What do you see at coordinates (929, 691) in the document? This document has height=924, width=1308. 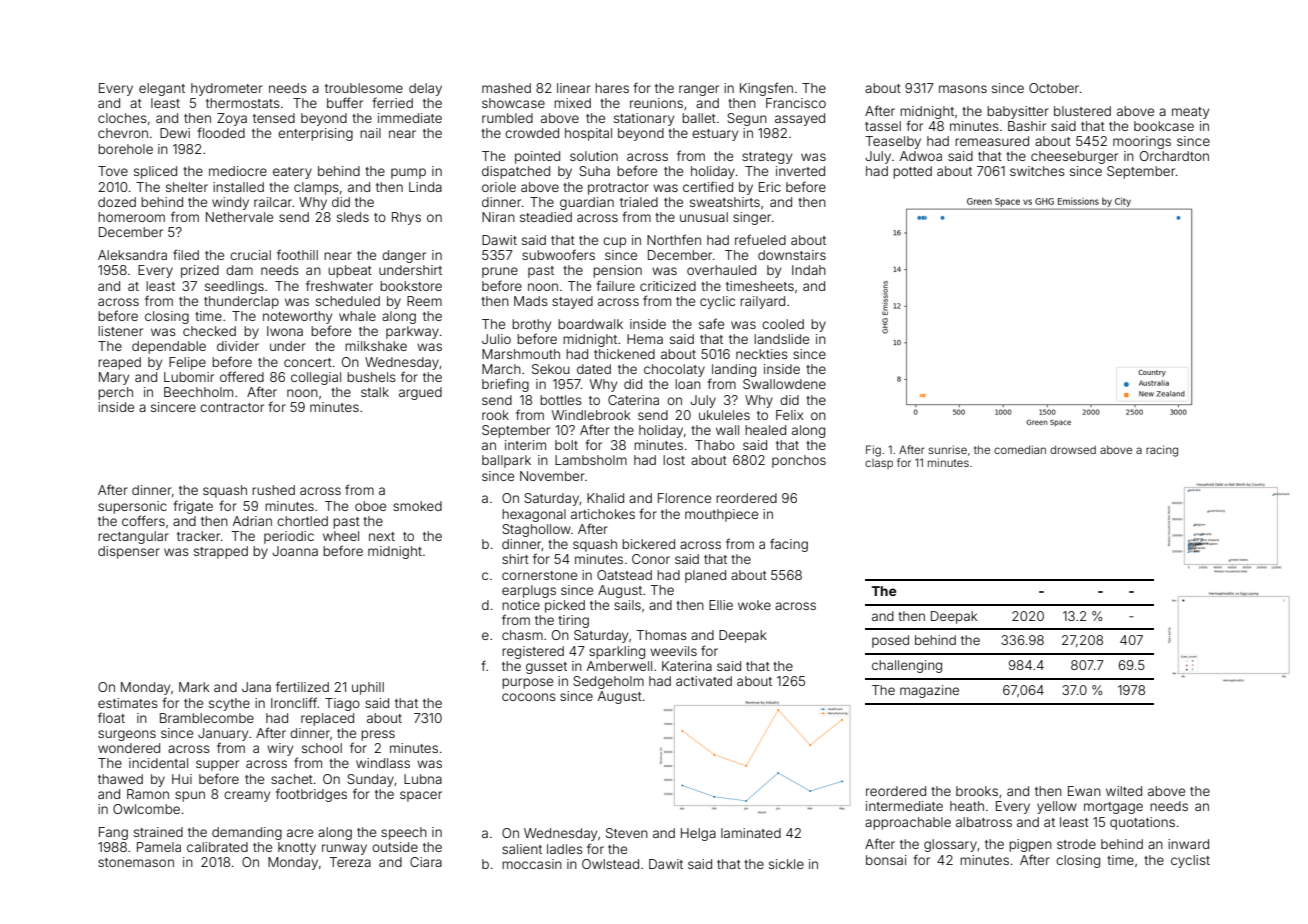 I see `magazine` at bounding box center [929, 691].
